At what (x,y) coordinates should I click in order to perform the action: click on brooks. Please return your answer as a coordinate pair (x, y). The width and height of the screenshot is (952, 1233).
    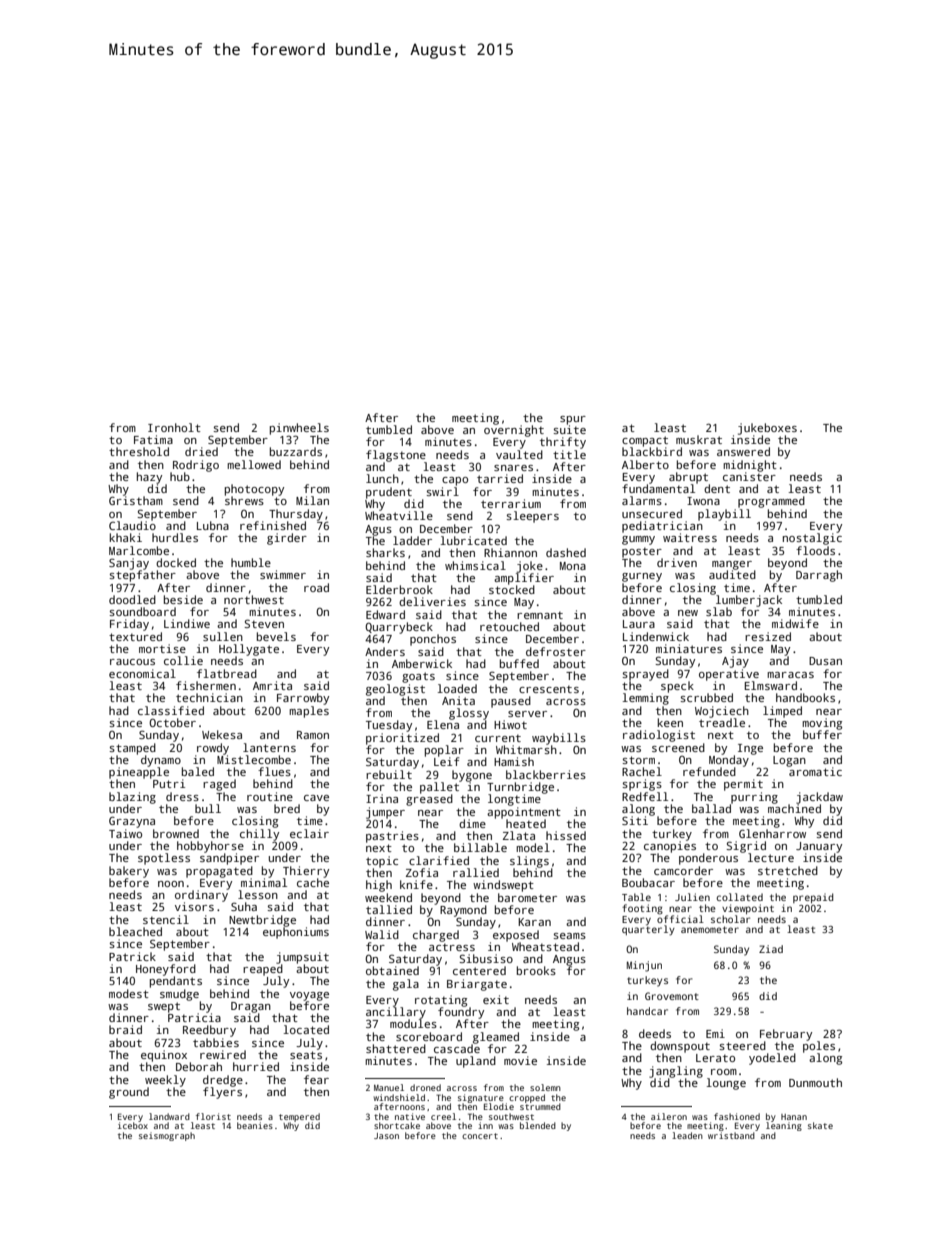
    Looking at the image, I should click on (536, 970).
